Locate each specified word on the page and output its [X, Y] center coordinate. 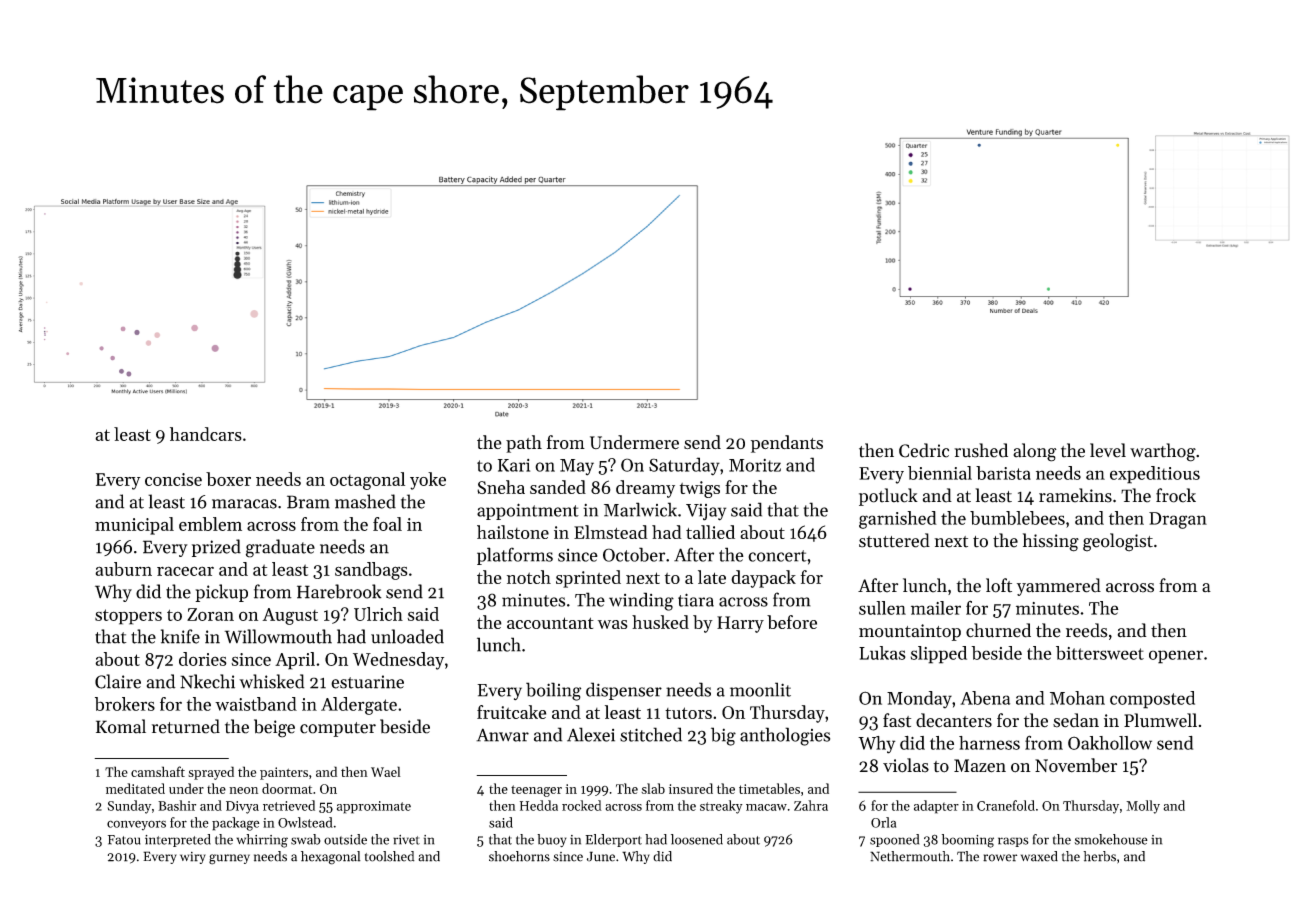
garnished [898, 520]
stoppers [128, 617]
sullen [882, 608]
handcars [206, 434]
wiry [193, 858]
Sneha [501, 487]
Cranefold [1006, 805]
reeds [1087, 630]
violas [906, 765]
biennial [940, 473]
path [524, 444]
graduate [280, 548]
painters [284, 773]
